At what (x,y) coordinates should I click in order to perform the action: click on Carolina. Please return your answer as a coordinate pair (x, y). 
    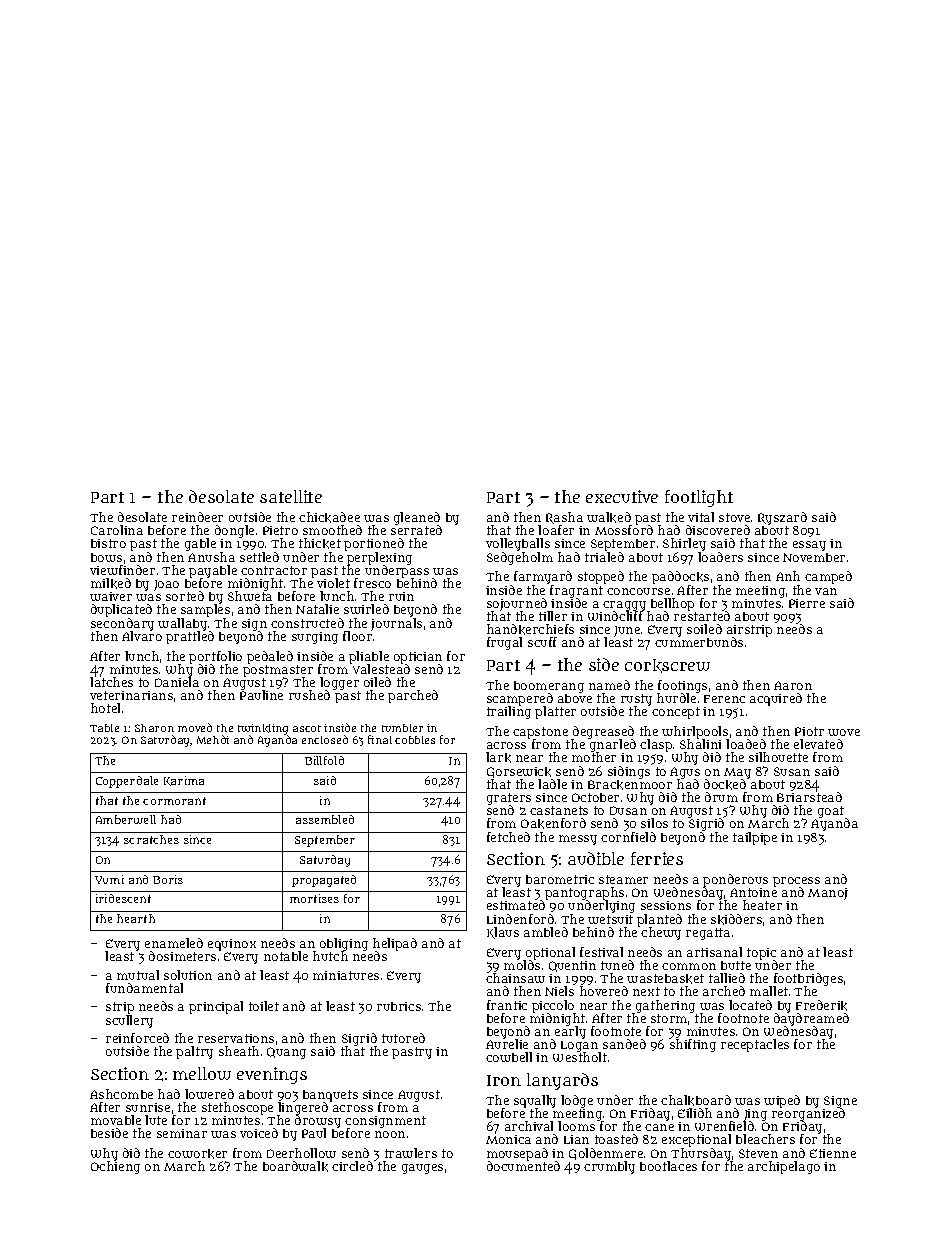
    Looking at the image, I should click on (117, 530).
